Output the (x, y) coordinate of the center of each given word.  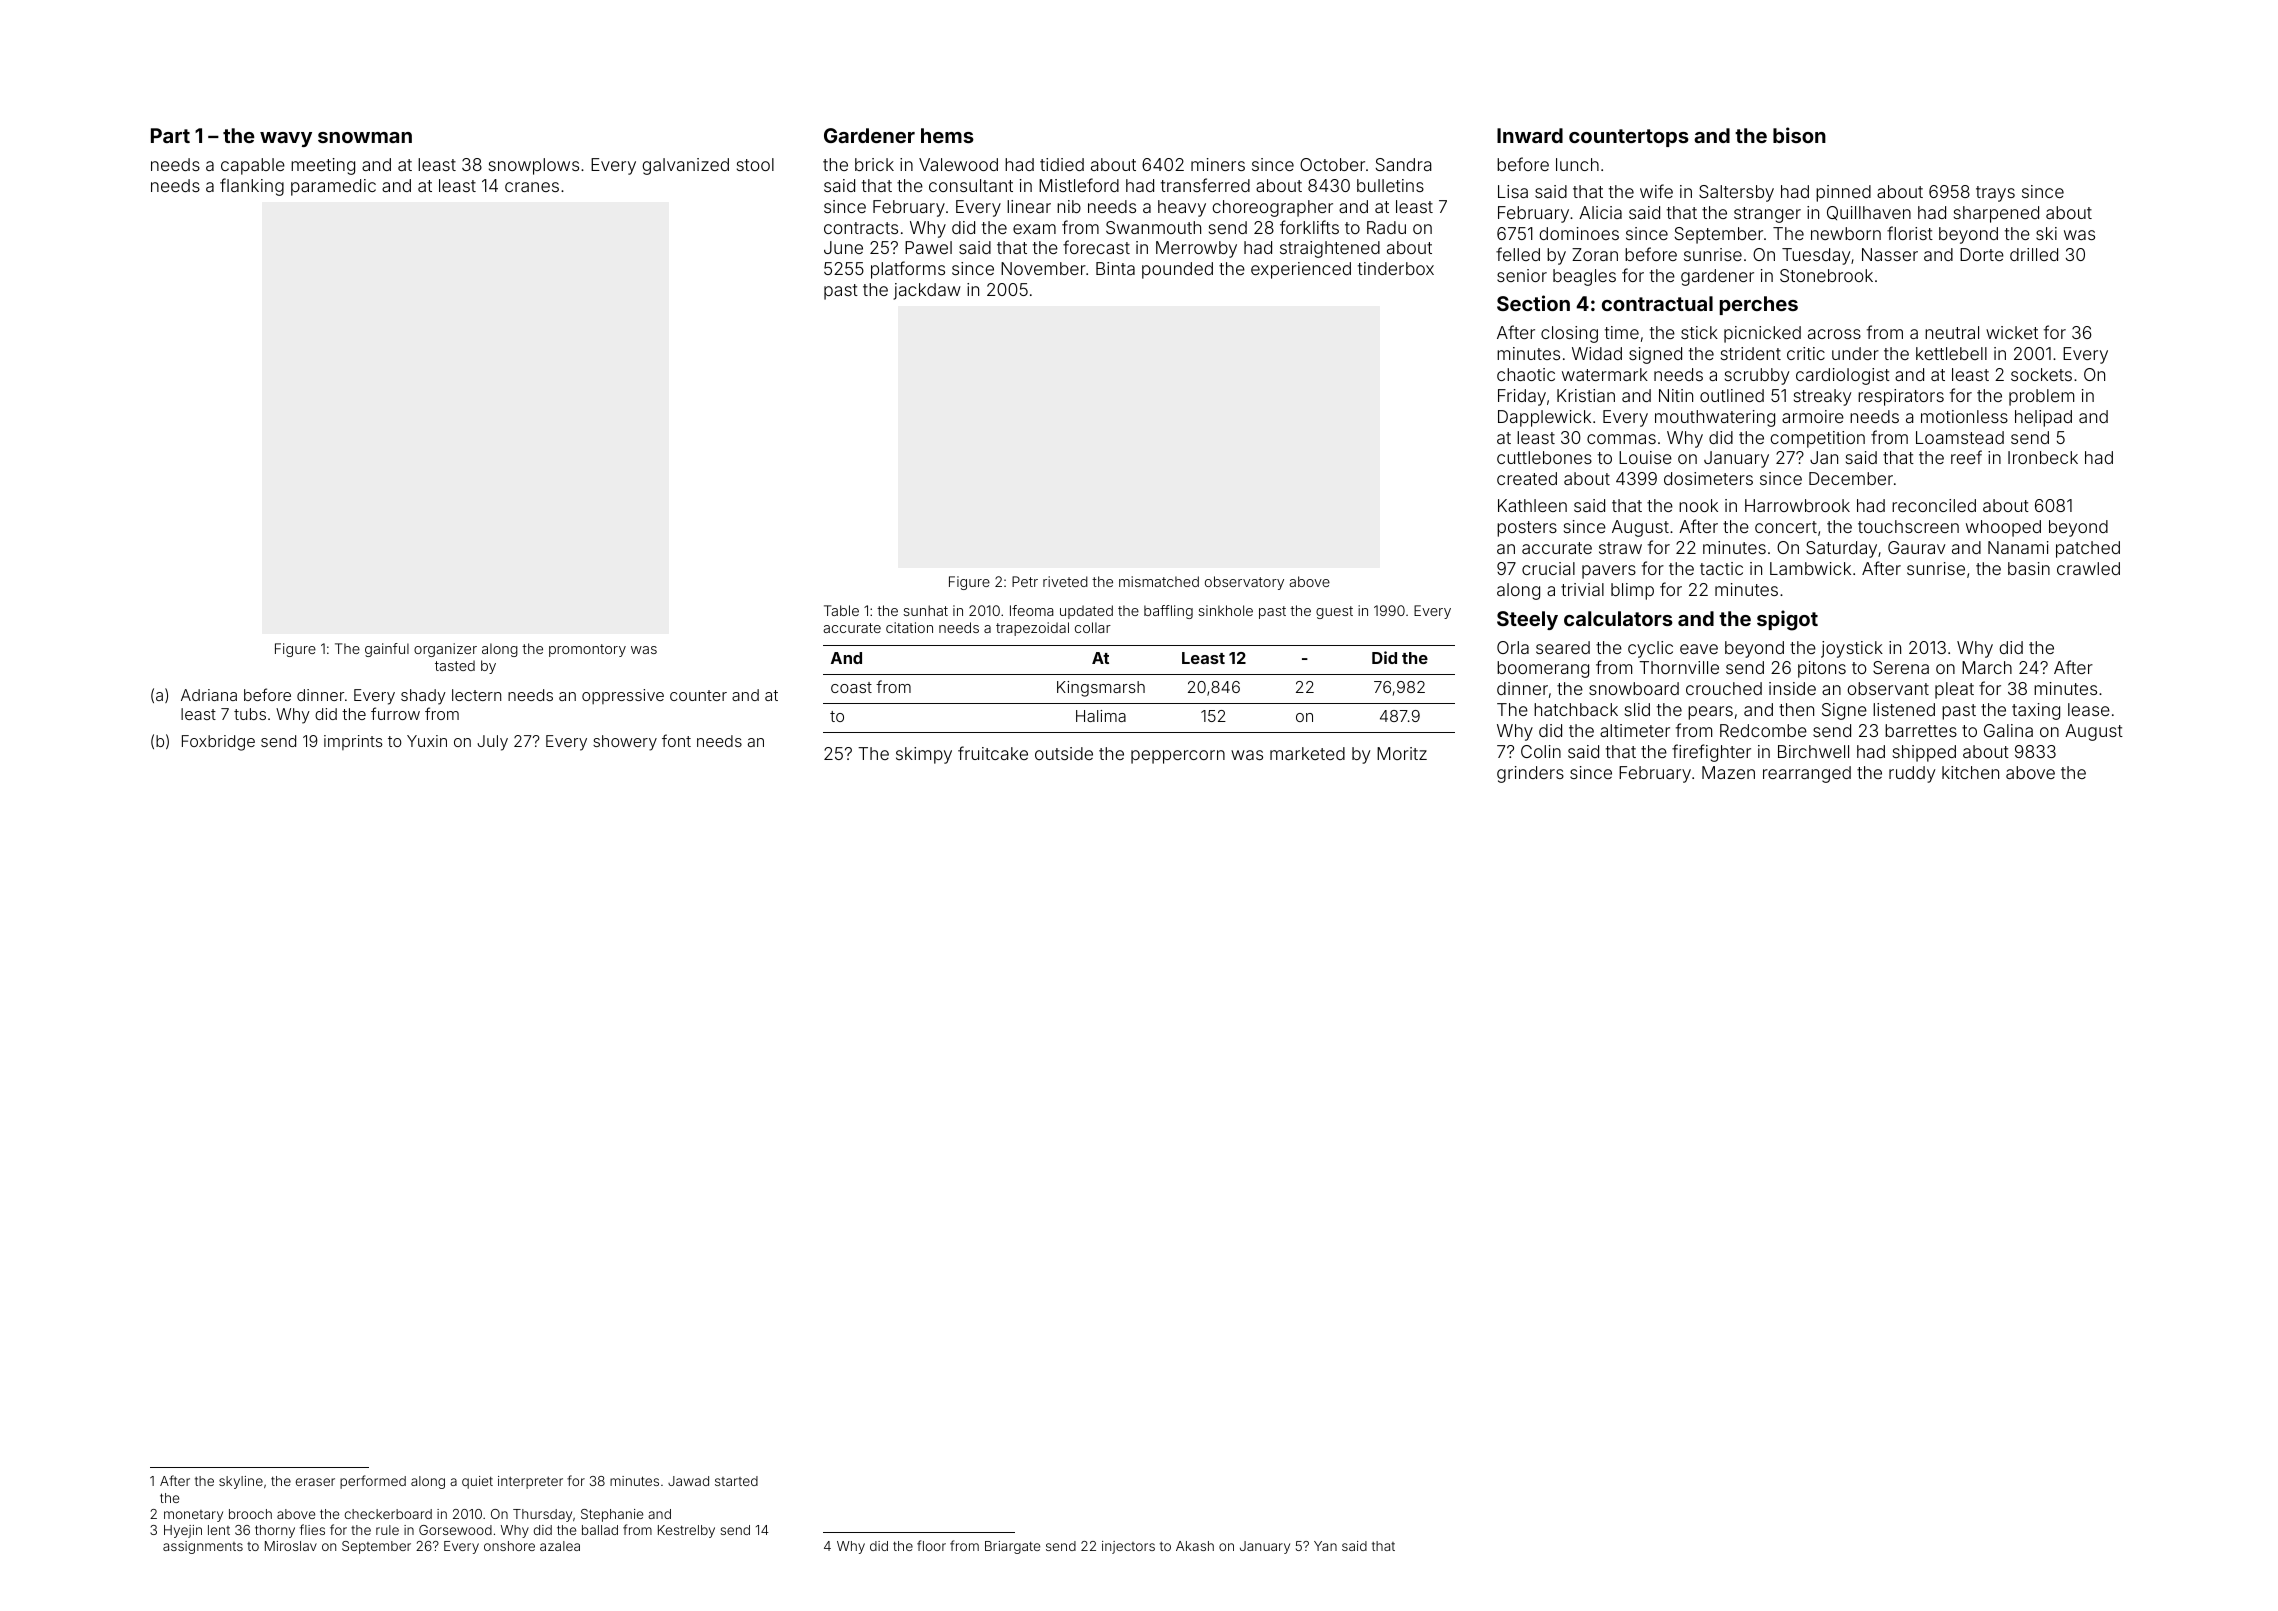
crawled (2088, 568)
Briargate (1012, 1547)
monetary (193, 1516)
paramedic (333, 187)
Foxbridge (218, 743)
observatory (1244, 583)
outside (1064, 753)
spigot (1787, 620)
